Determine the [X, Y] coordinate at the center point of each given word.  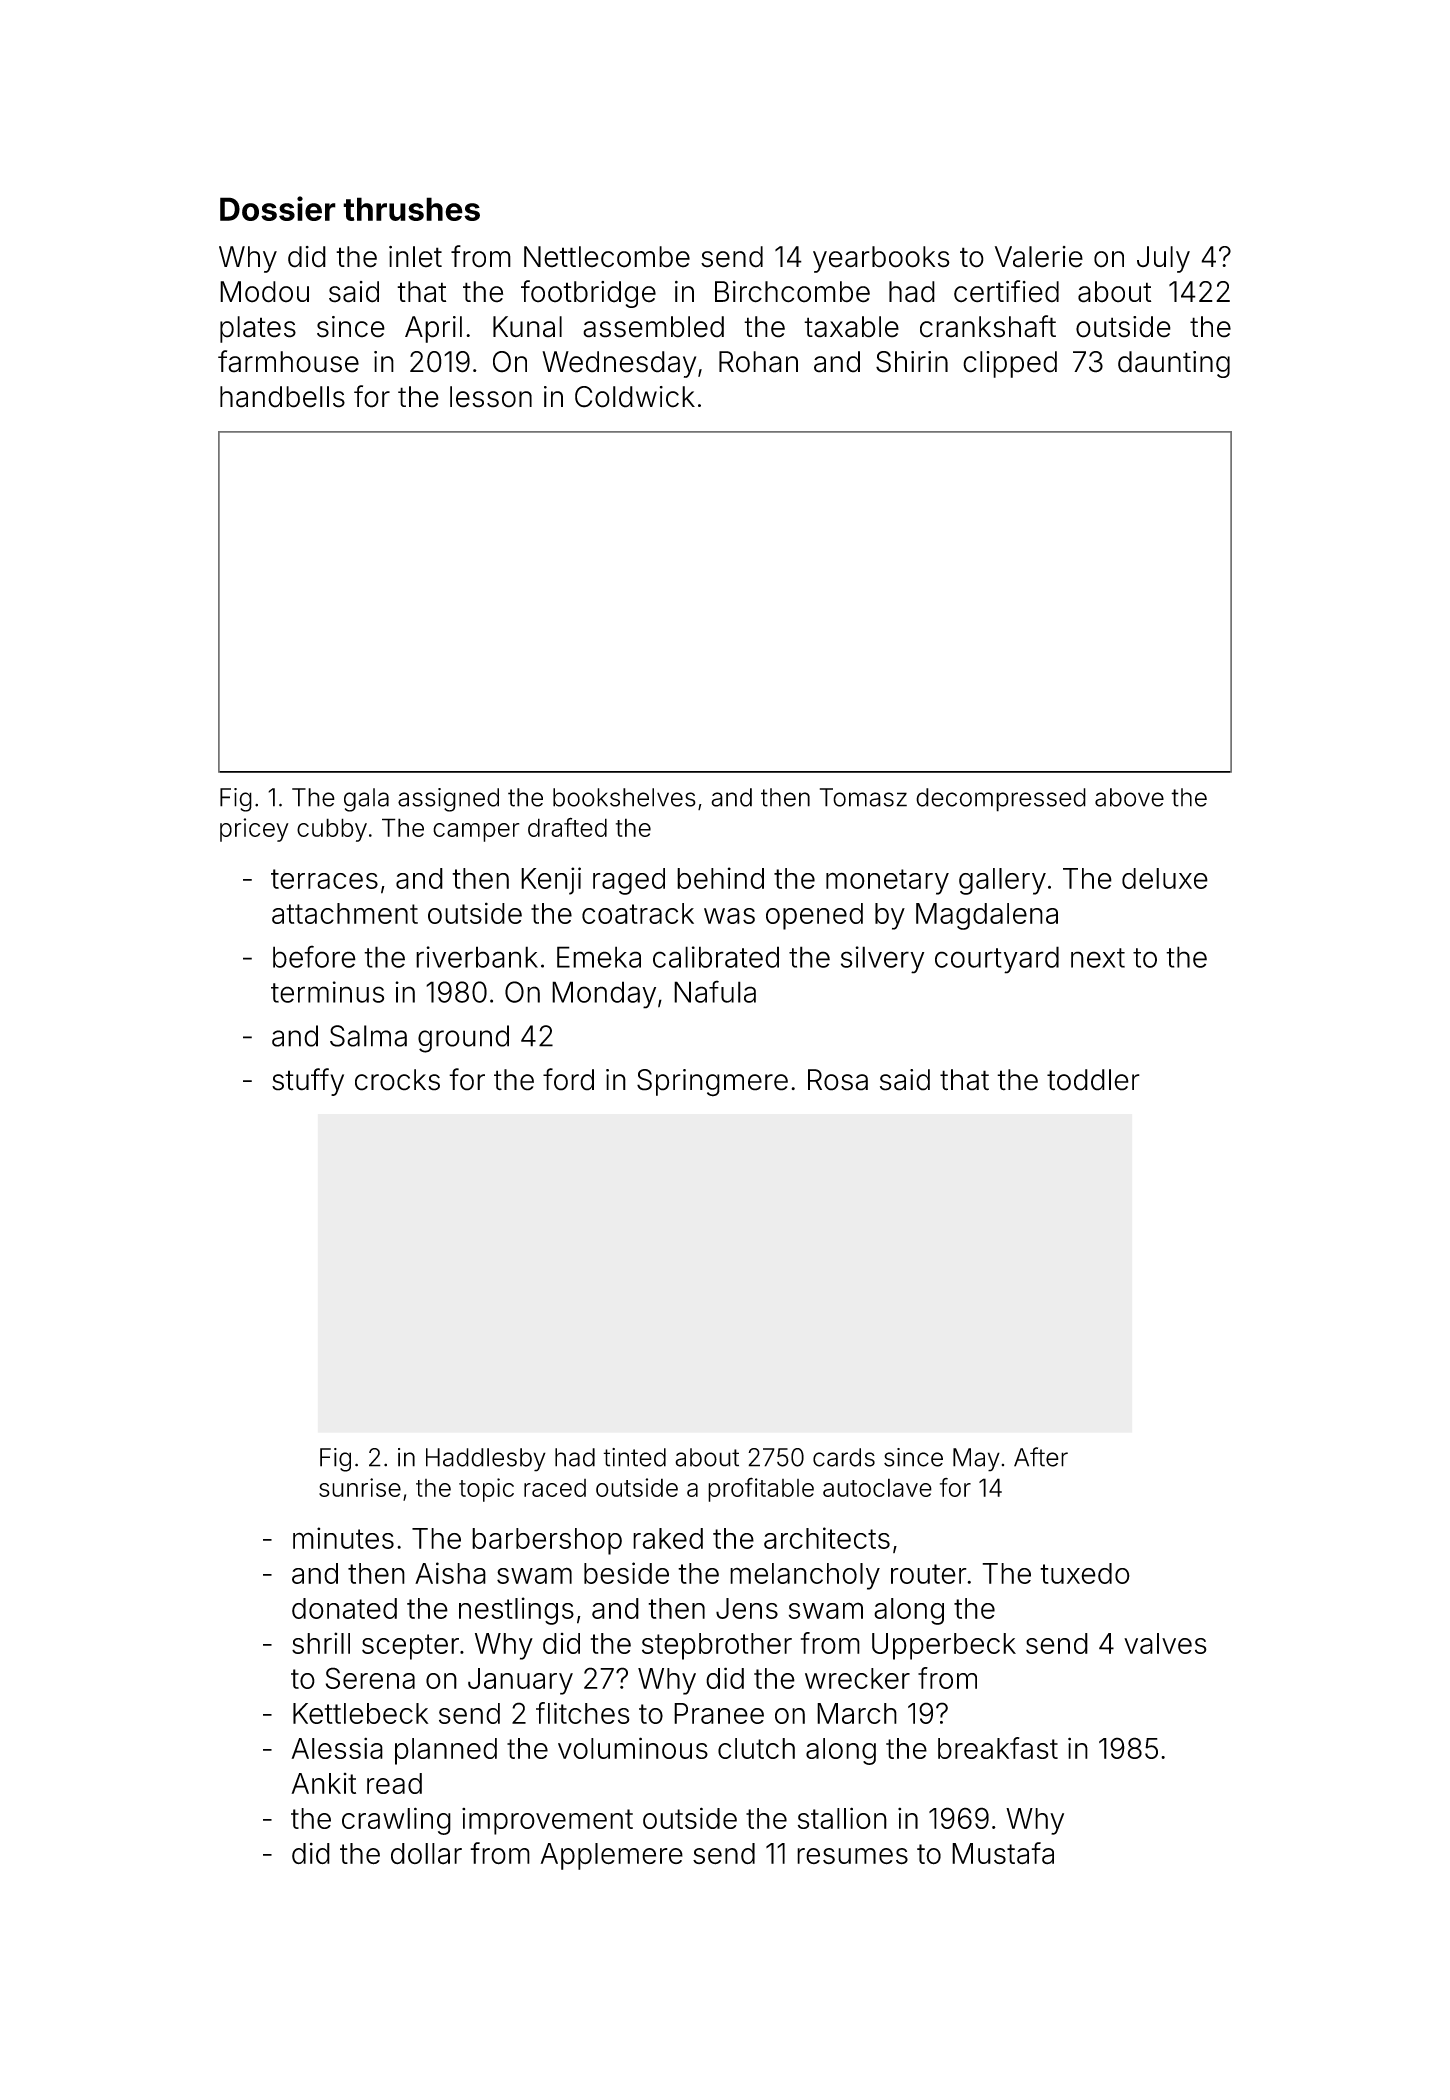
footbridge [588, 294]
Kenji [551, 881]
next [1098, 958]
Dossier [278, 208]
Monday [604, 995]
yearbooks [881, 259]
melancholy [805, 1576]
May [976, 1460]
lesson [491, 397]
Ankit [323, 1783]
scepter [410, 1647]
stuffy [308, 1082]
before [314, 956]
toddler [1093, 1080]
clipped [1010, 364]
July [1163, 259]
